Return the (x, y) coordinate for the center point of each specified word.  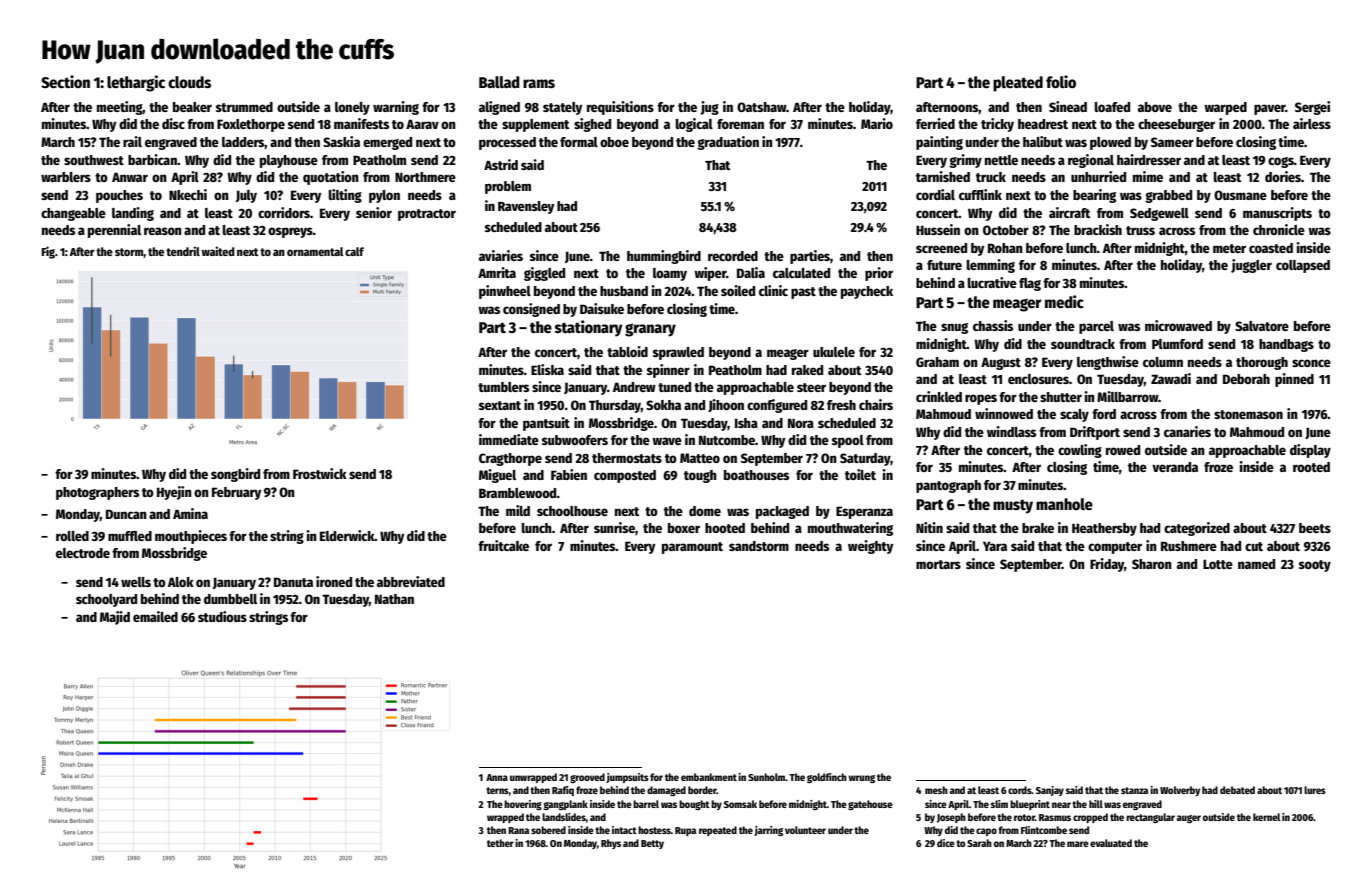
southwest (94, 160)
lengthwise (1108, 363)
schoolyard (106, 600)
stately (562, 108)
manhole (1064, 504)
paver (1270, 109)
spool (848, 441)
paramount (692, 548)
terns (497, 790)
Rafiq (563, 791)
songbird (235, 475)
